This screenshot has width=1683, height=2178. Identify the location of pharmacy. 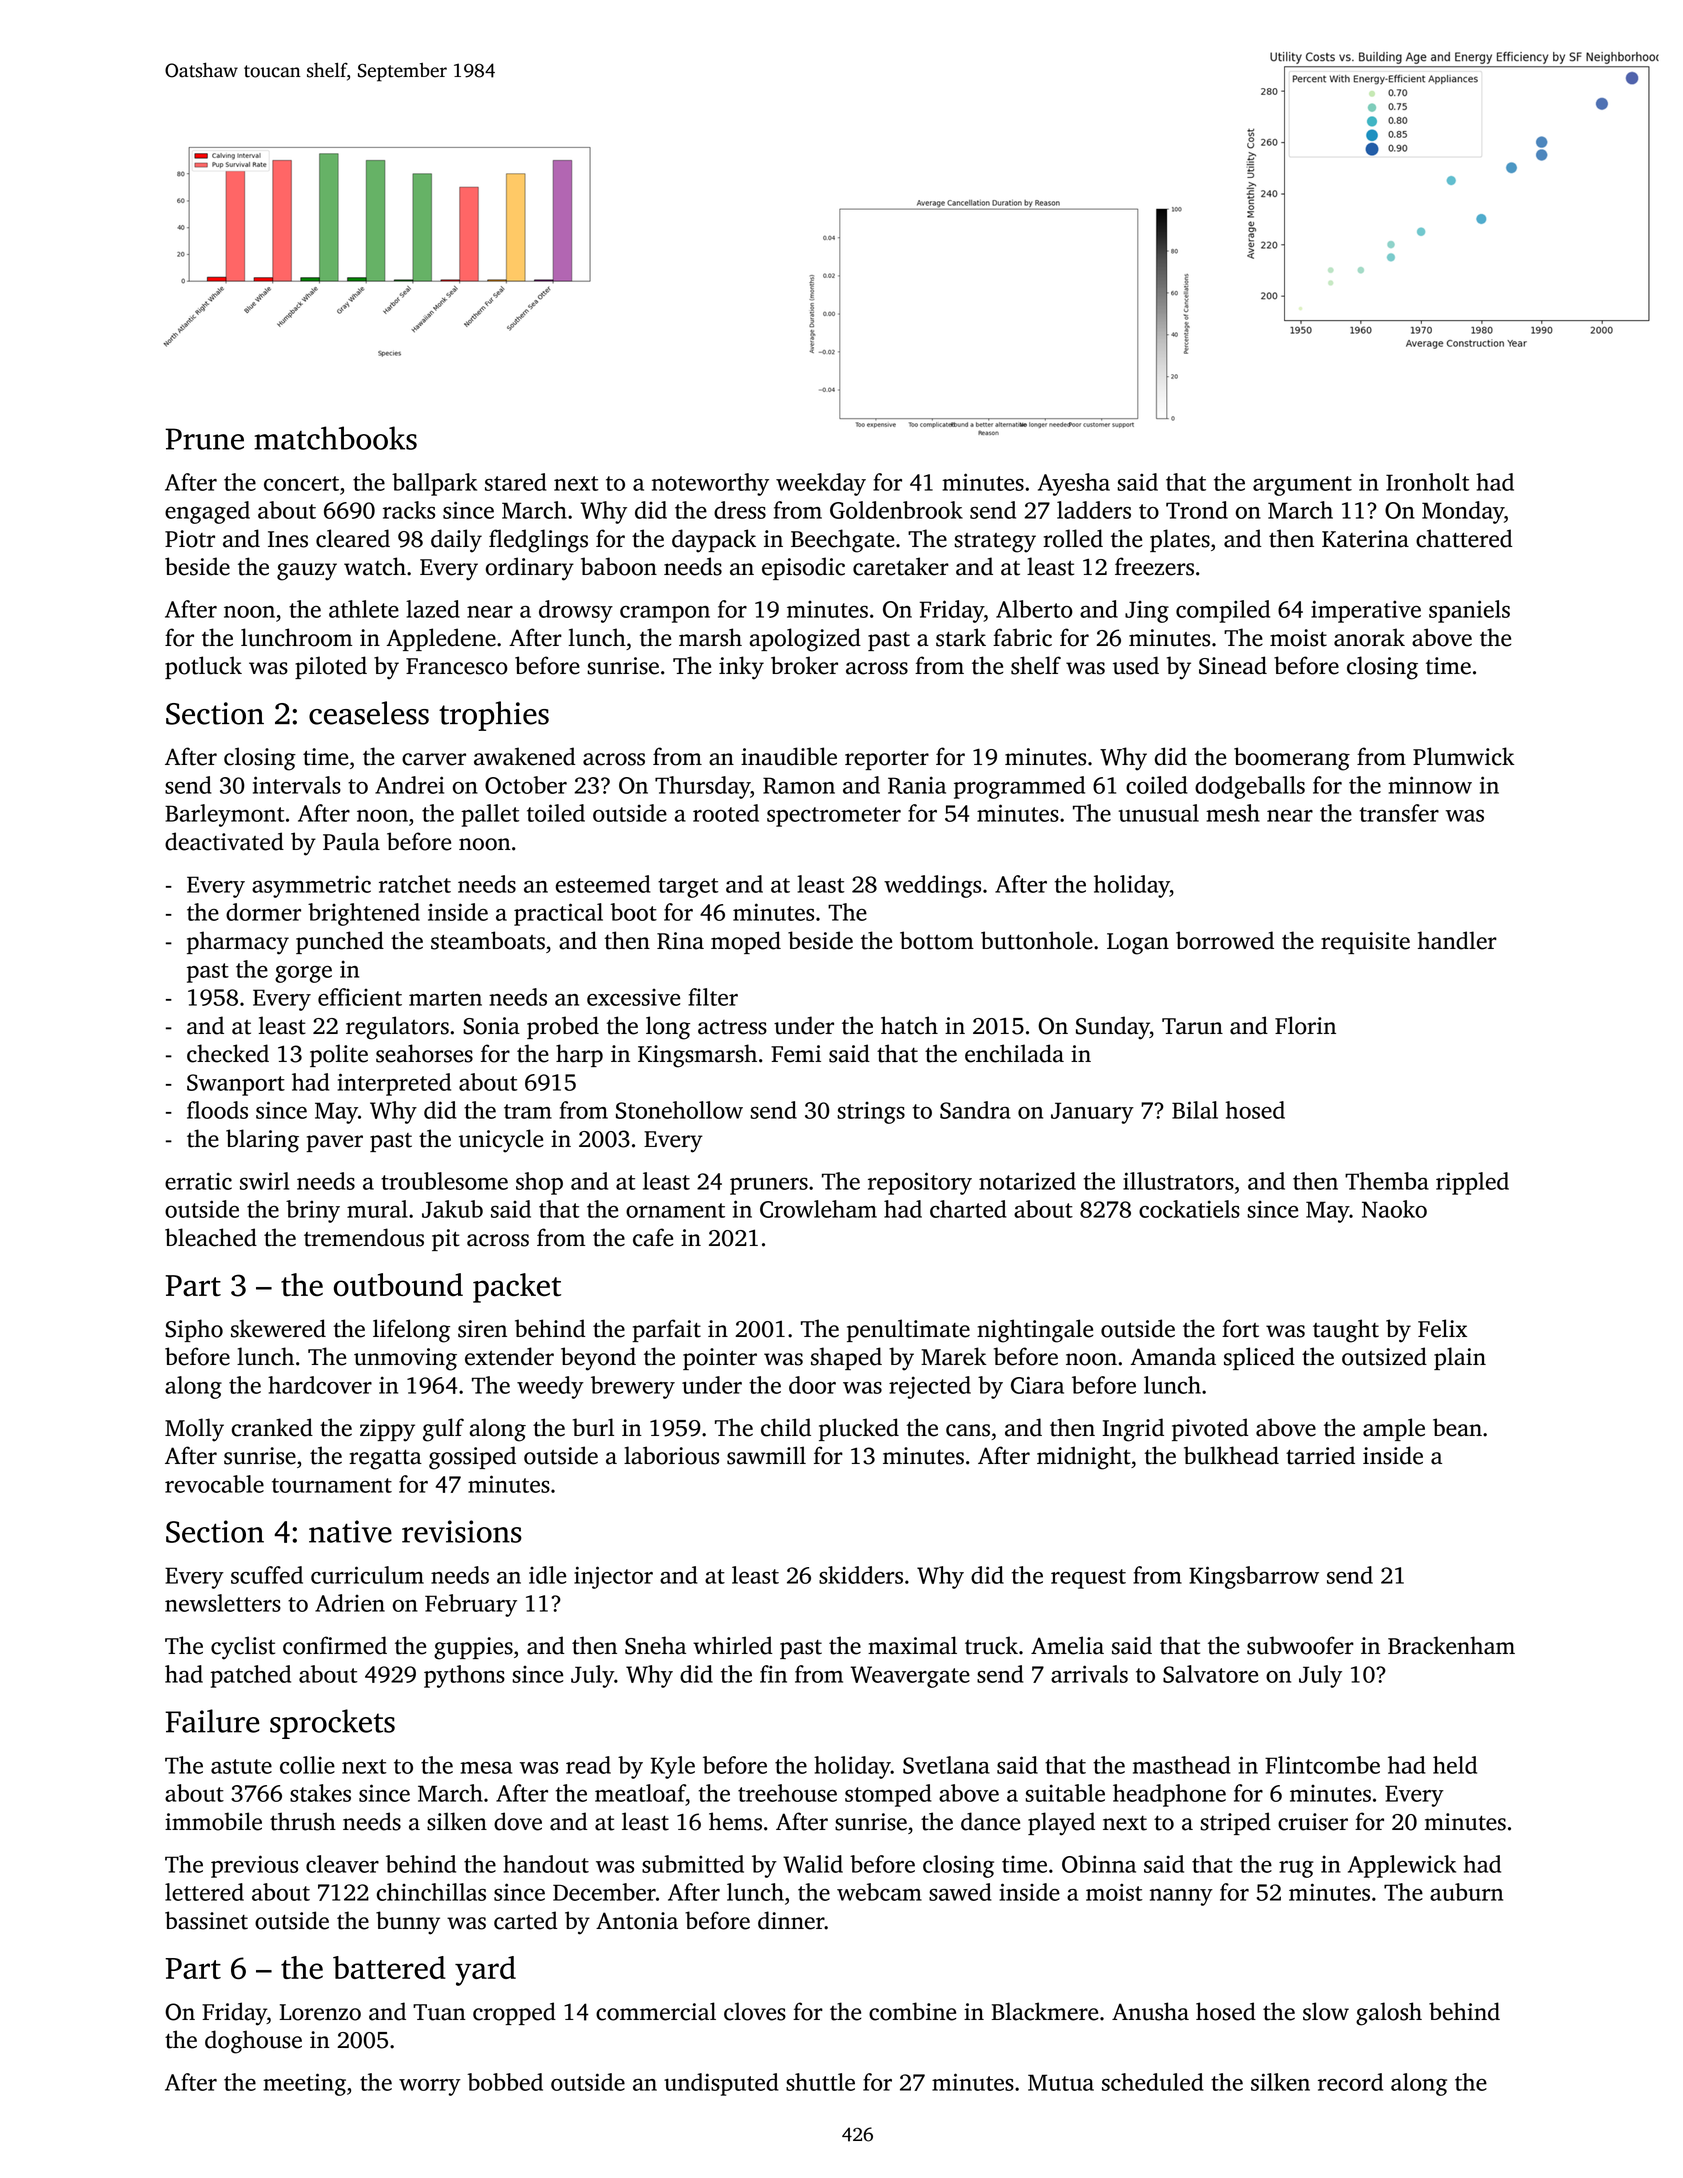
(238, 943).
